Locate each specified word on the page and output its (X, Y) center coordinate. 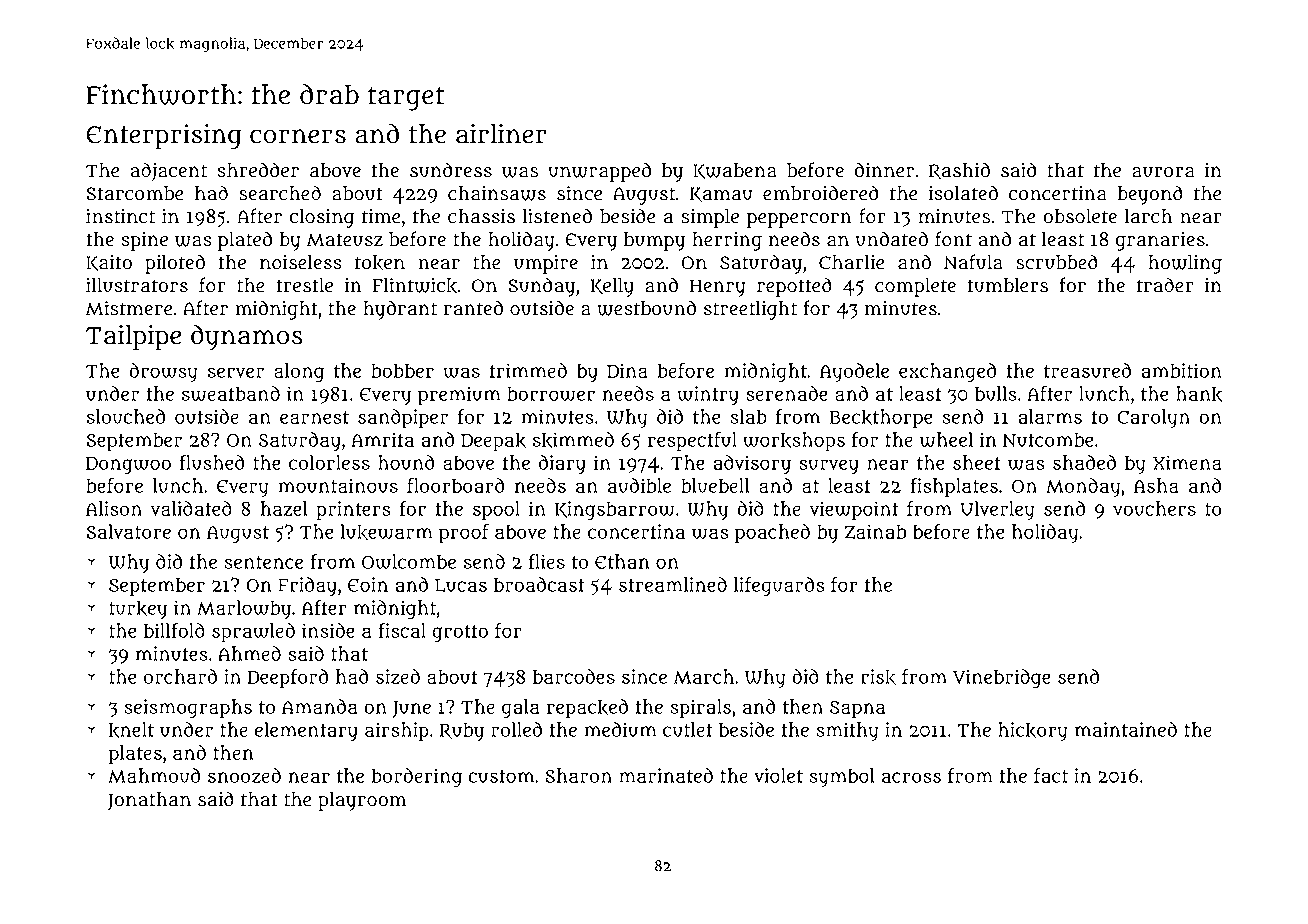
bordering (417, 777)
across (911, 777)
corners (298, 136)
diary (562, 465)
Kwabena (735, 171)
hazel (284, 508)
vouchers (1154, 508)
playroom (362, 801)
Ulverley (997, 511)
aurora (1163, 172)
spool (496, 511)
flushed (211, 462)
